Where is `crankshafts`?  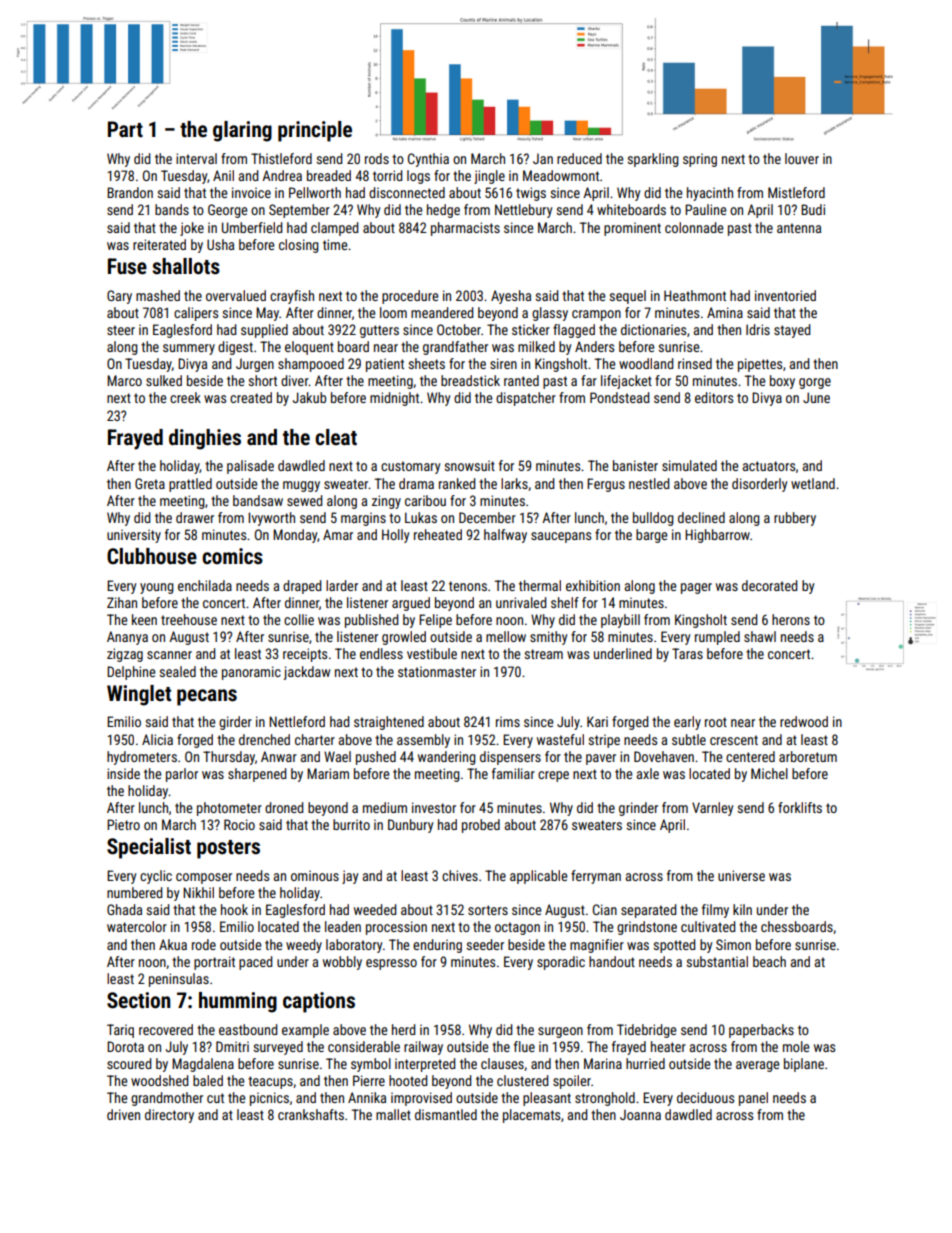 crankshafts is located at coordinates (311, 1114).
